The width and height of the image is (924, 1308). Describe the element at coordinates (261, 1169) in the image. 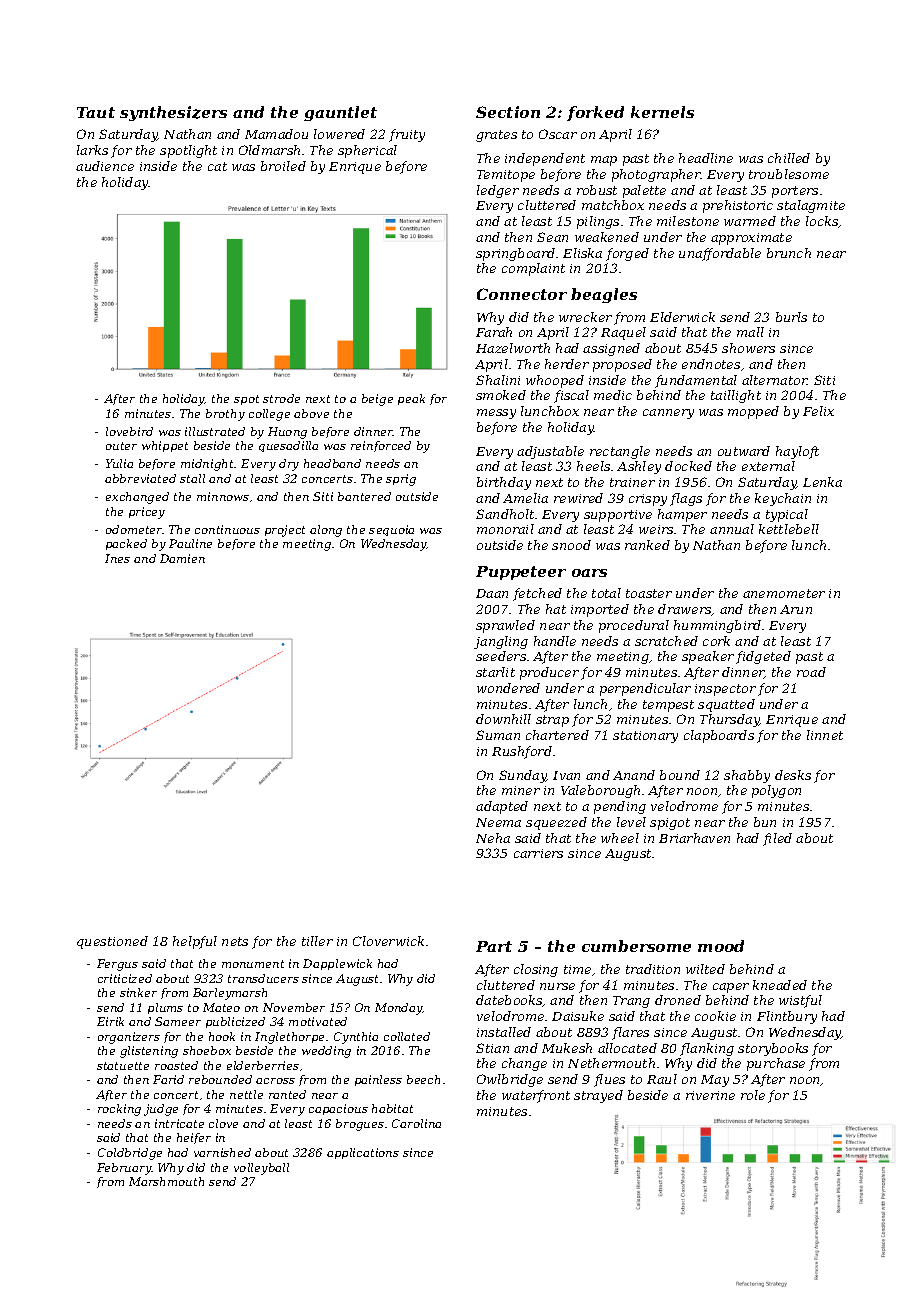

I see `volleyball` at that location.
